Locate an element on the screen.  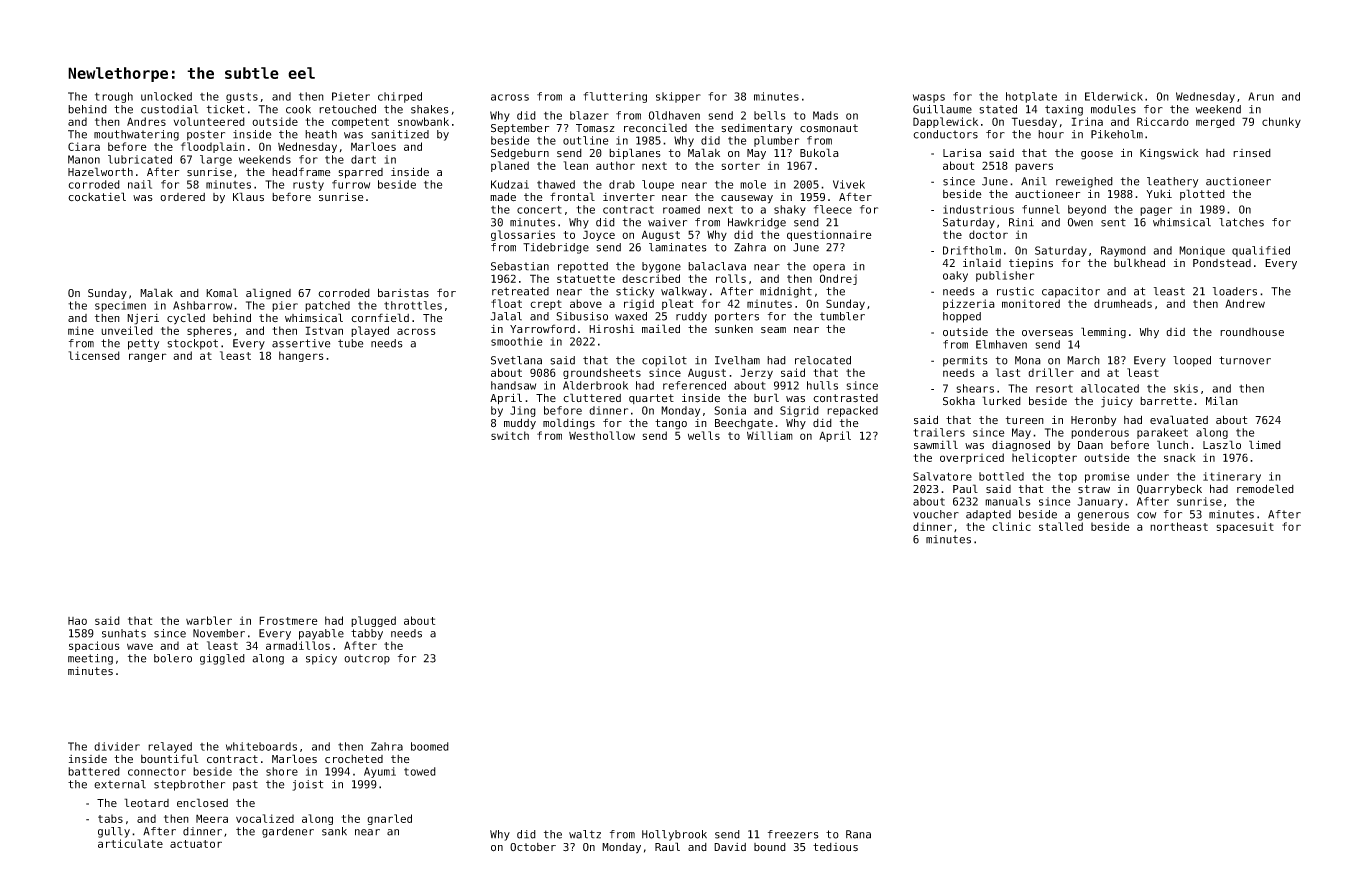
plugged is located at coordinates (373, 621).
